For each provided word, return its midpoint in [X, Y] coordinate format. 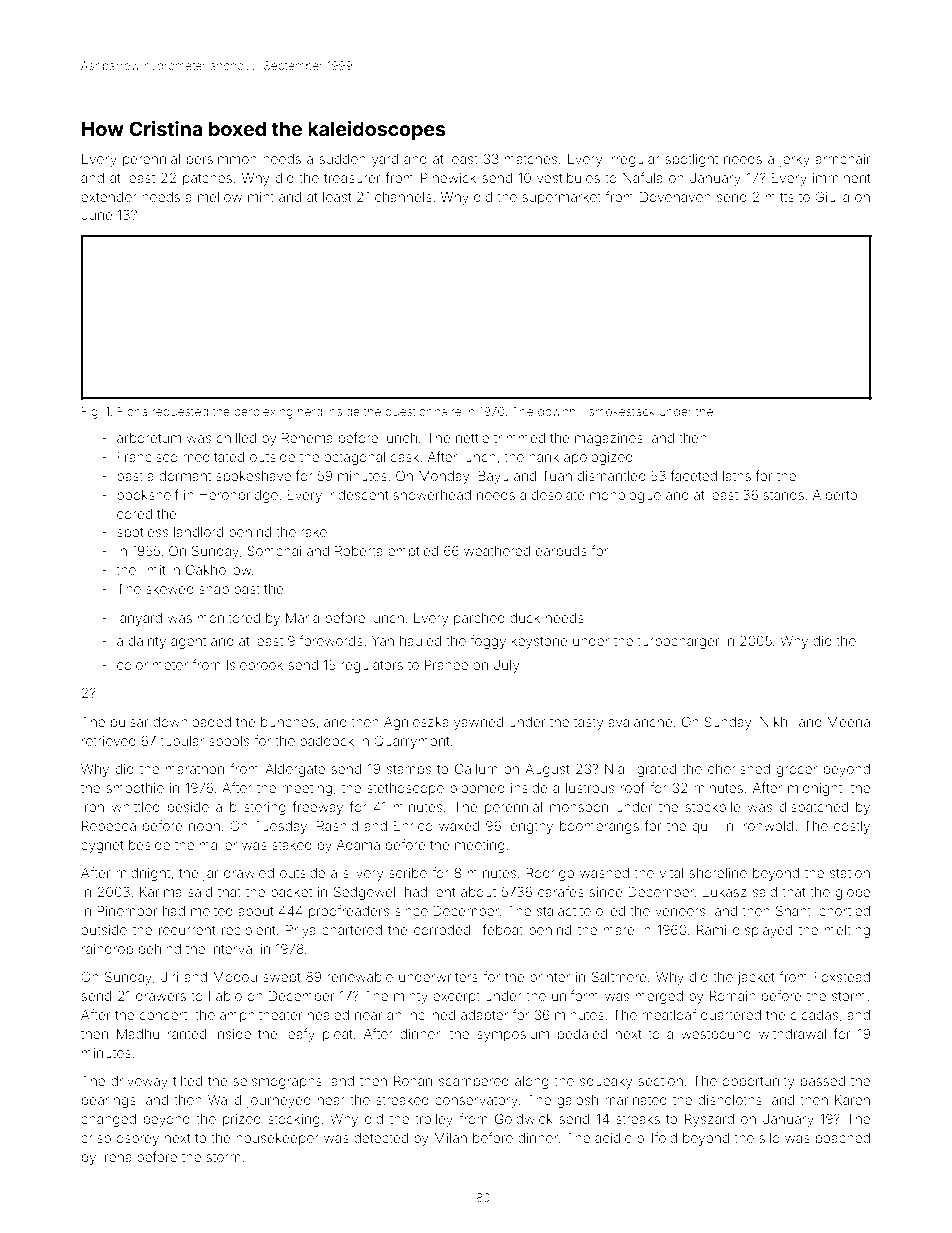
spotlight [691, 160]
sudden [342, 159]
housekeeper [277, 1139]
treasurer [352, 178]
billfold [657, 1137]
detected [381, 1138]
